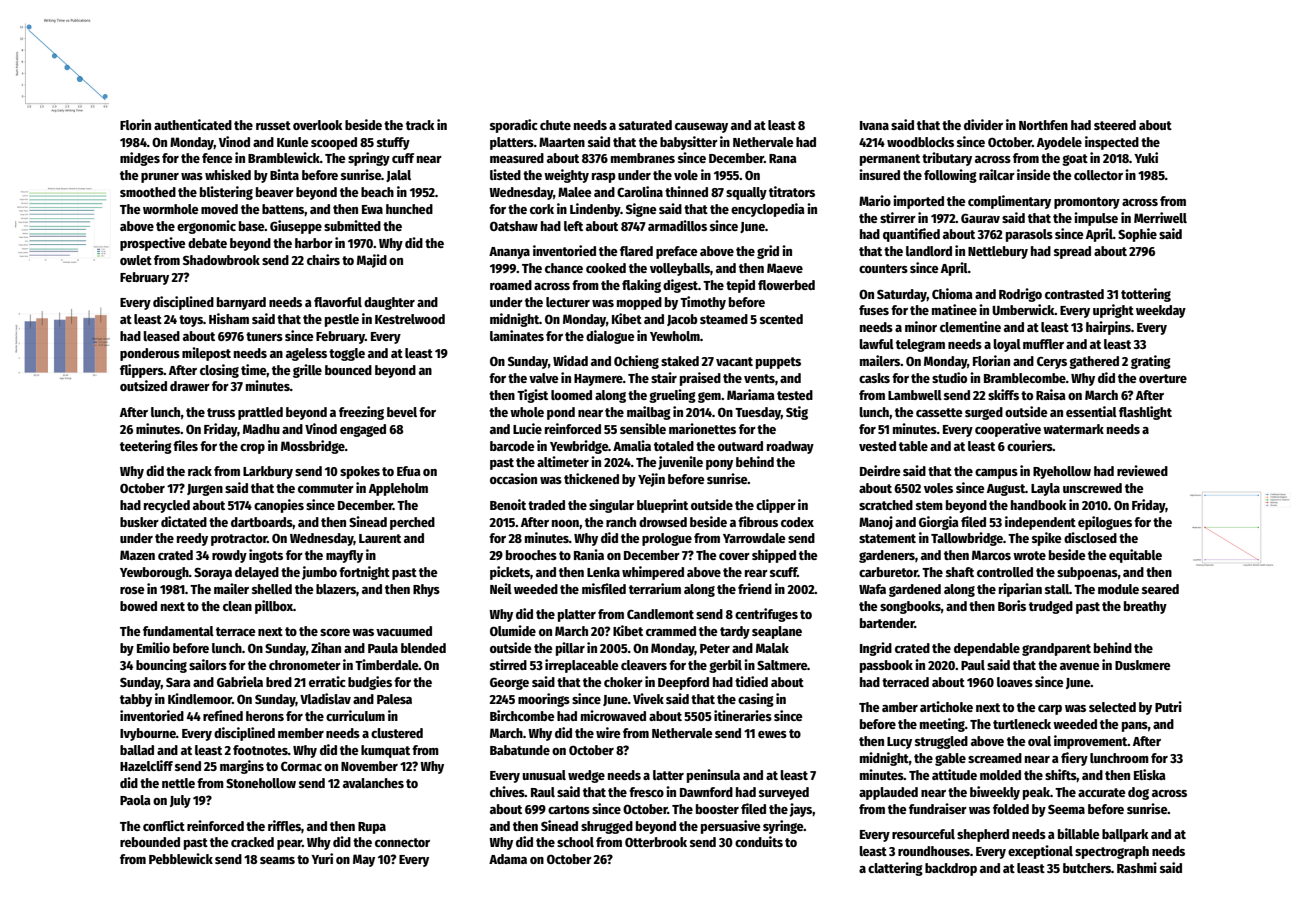 This screenshot has width=1308, height=924. I want to click on membranes, so click(643, 158).
